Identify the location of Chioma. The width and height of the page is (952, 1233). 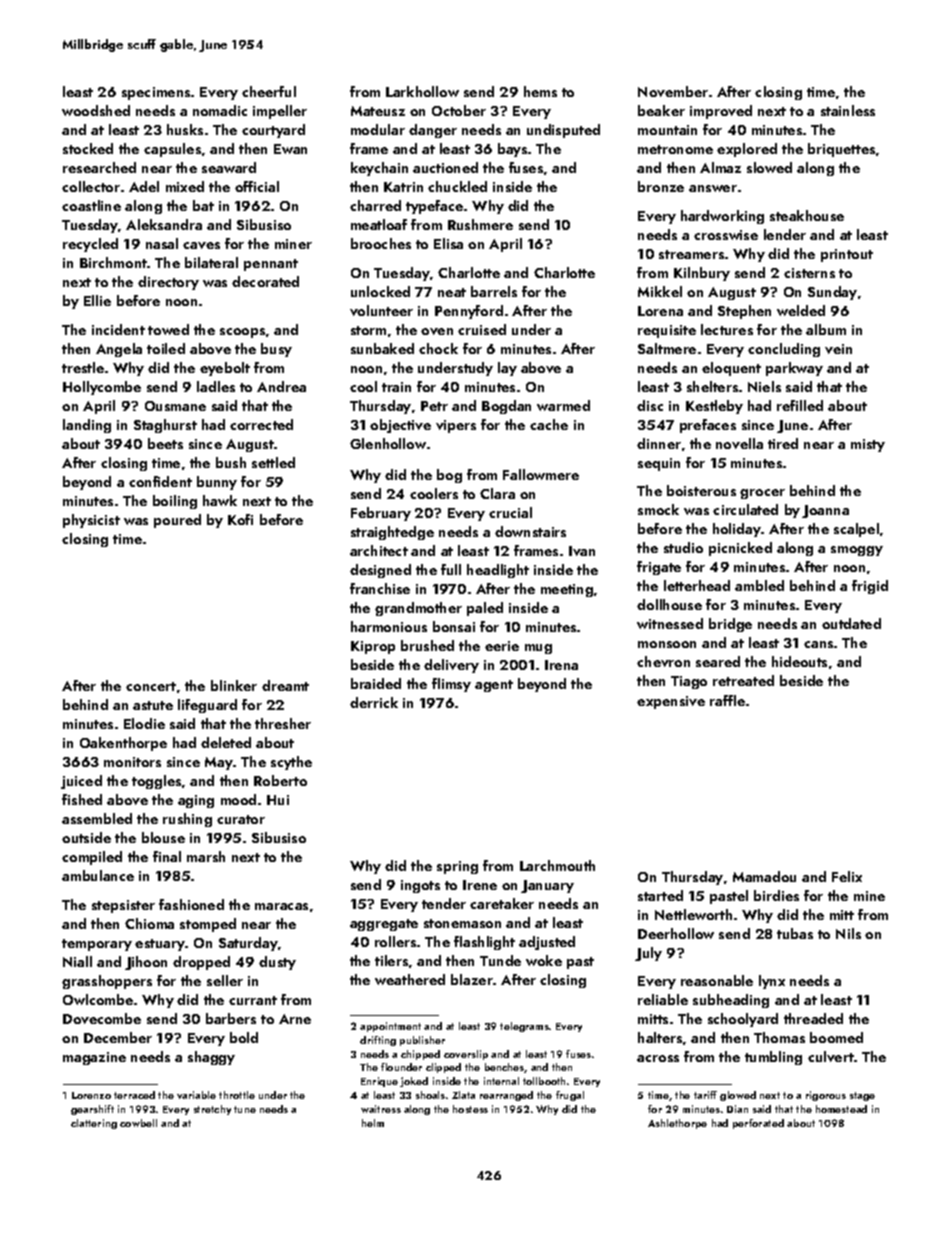
(149, 923).
